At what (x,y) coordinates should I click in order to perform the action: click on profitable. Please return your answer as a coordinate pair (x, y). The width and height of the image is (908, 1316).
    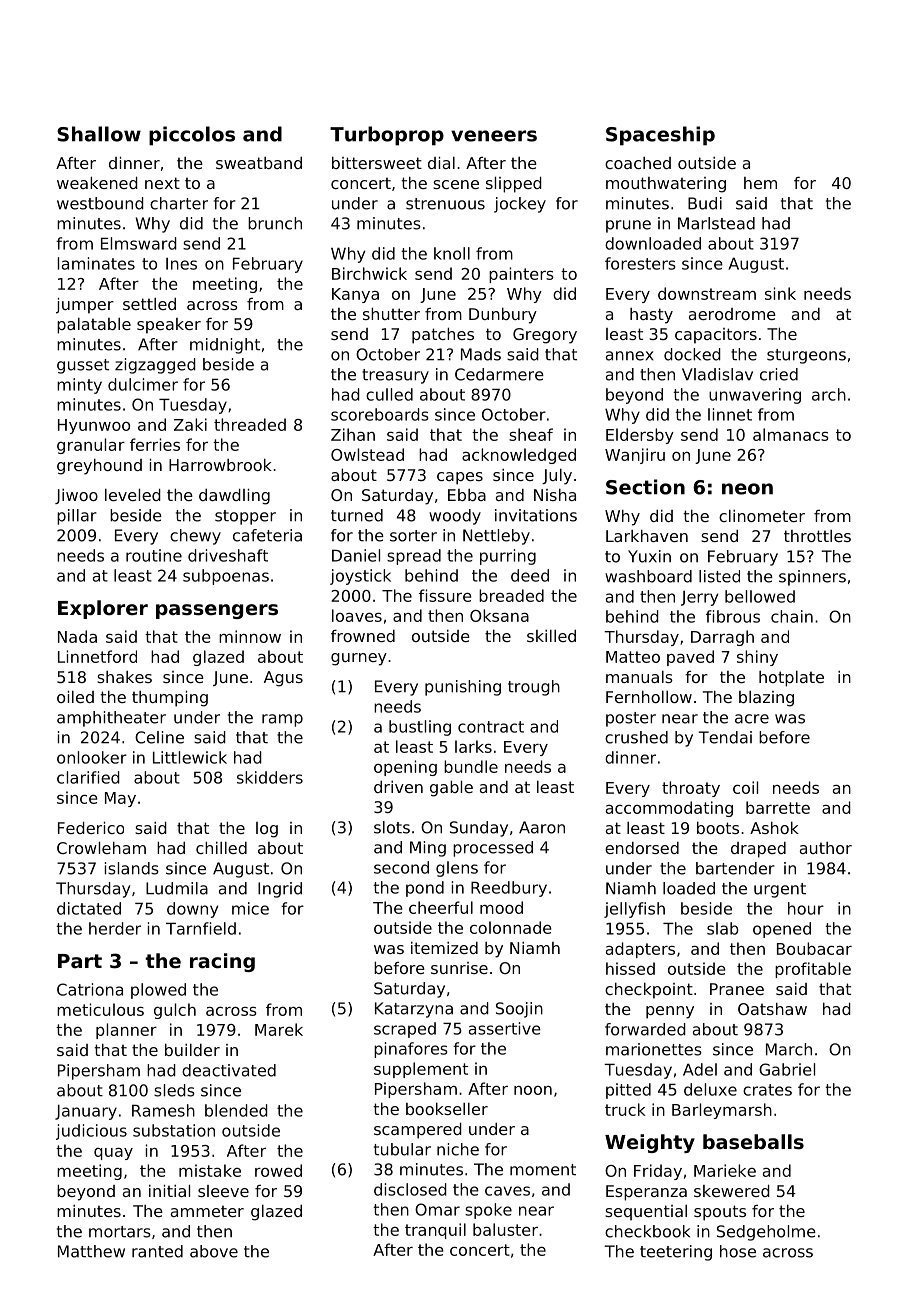
    Looking at the image, I should click on (813, 970).
